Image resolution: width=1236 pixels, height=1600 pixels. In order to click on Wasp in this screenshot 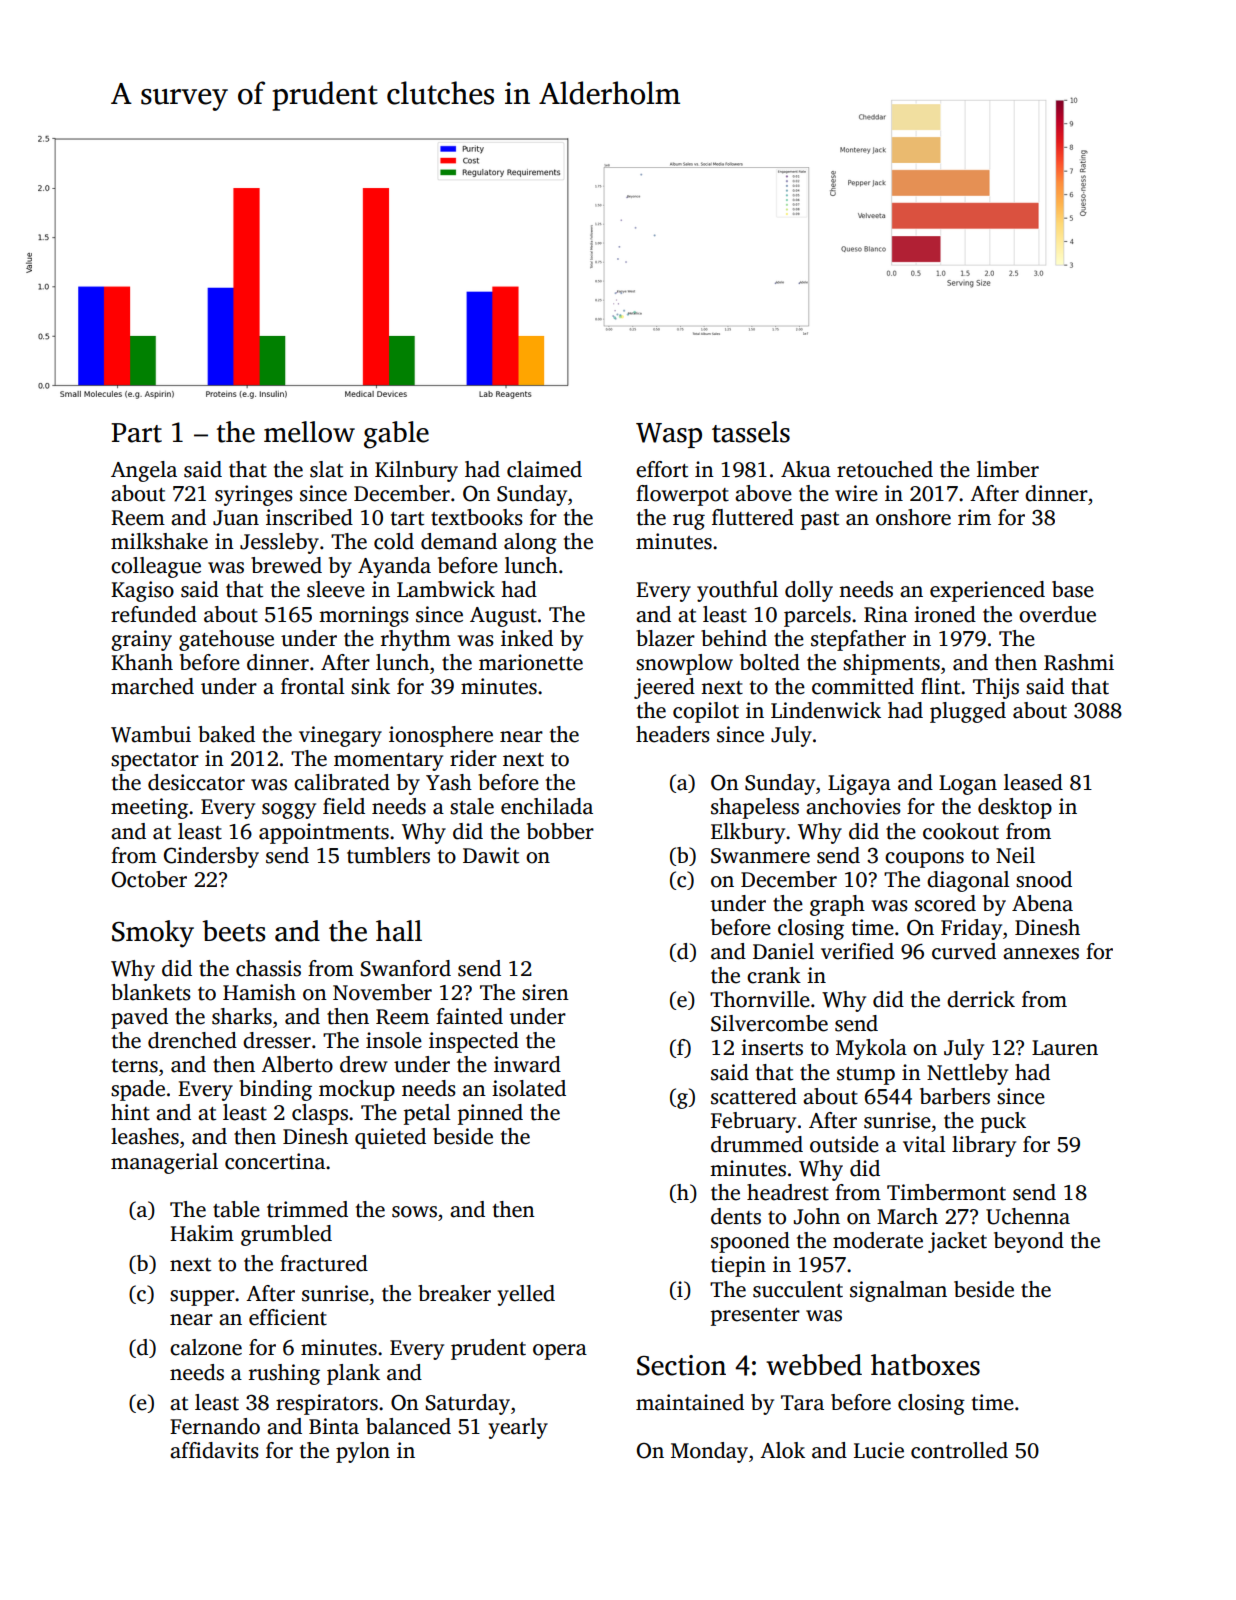, I will do `click(669, 435)`.
